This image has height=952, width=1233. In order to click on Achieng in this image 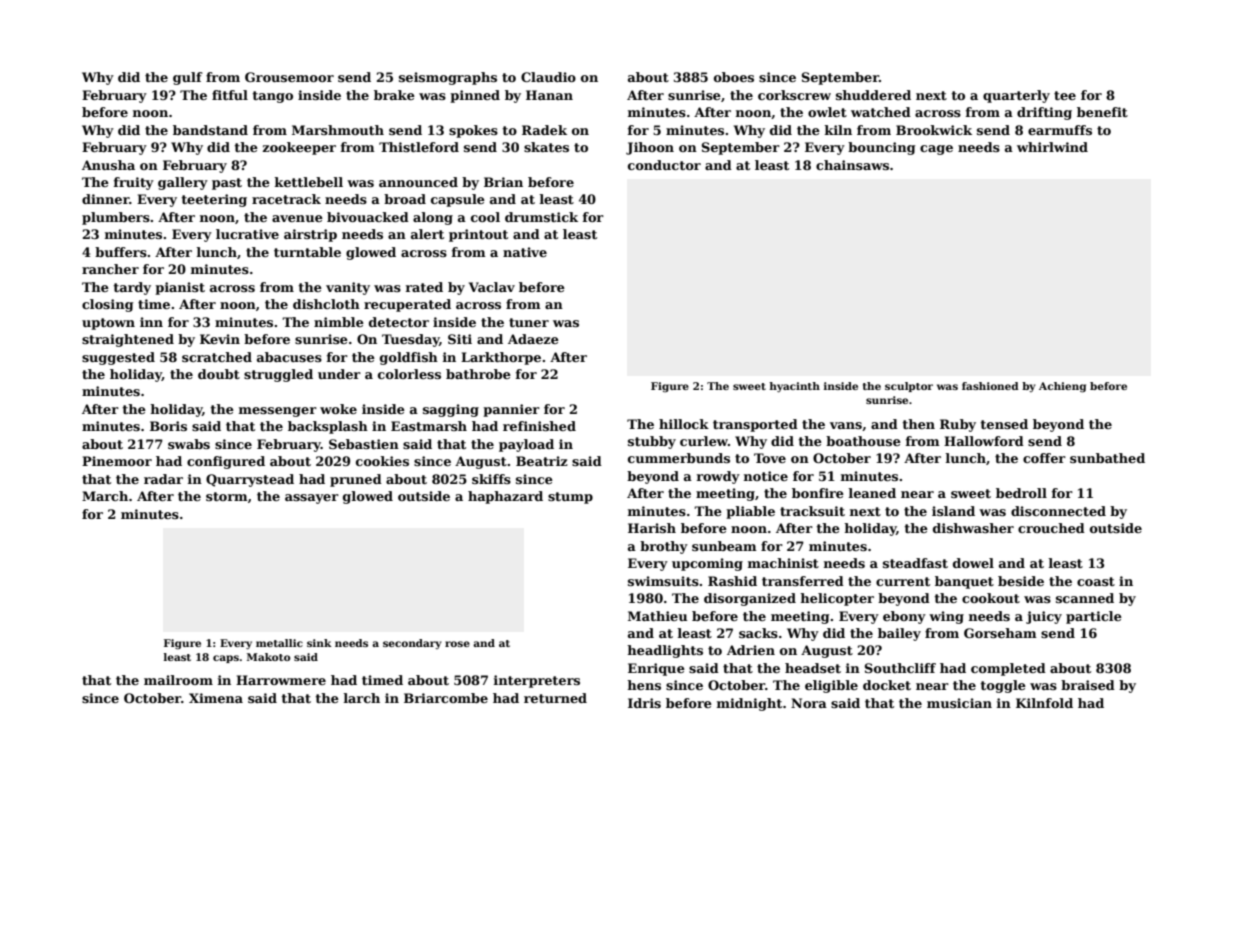, I will do `click(1062, 387)`.
